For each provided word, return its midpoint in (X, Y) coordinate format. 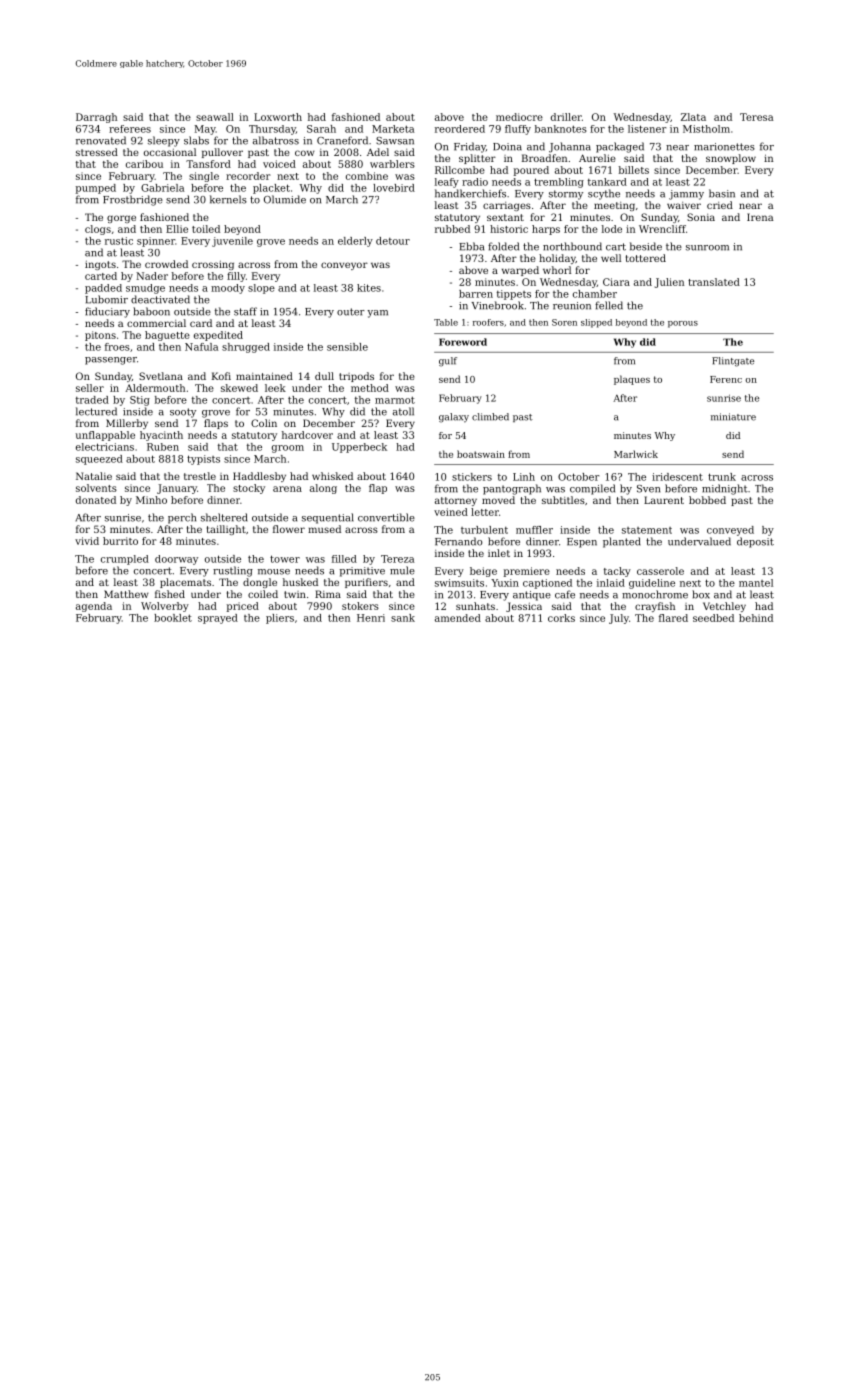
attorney (456, 501)
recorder (248, 176)
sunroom (707, 248)
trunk (722, 477)
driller (566, 117)
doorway (176, 560)
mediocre (519, 117)
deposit (755, 542)
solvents (96, 488)
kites (369, 288)
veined (451, 512)
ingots (100, 265)
